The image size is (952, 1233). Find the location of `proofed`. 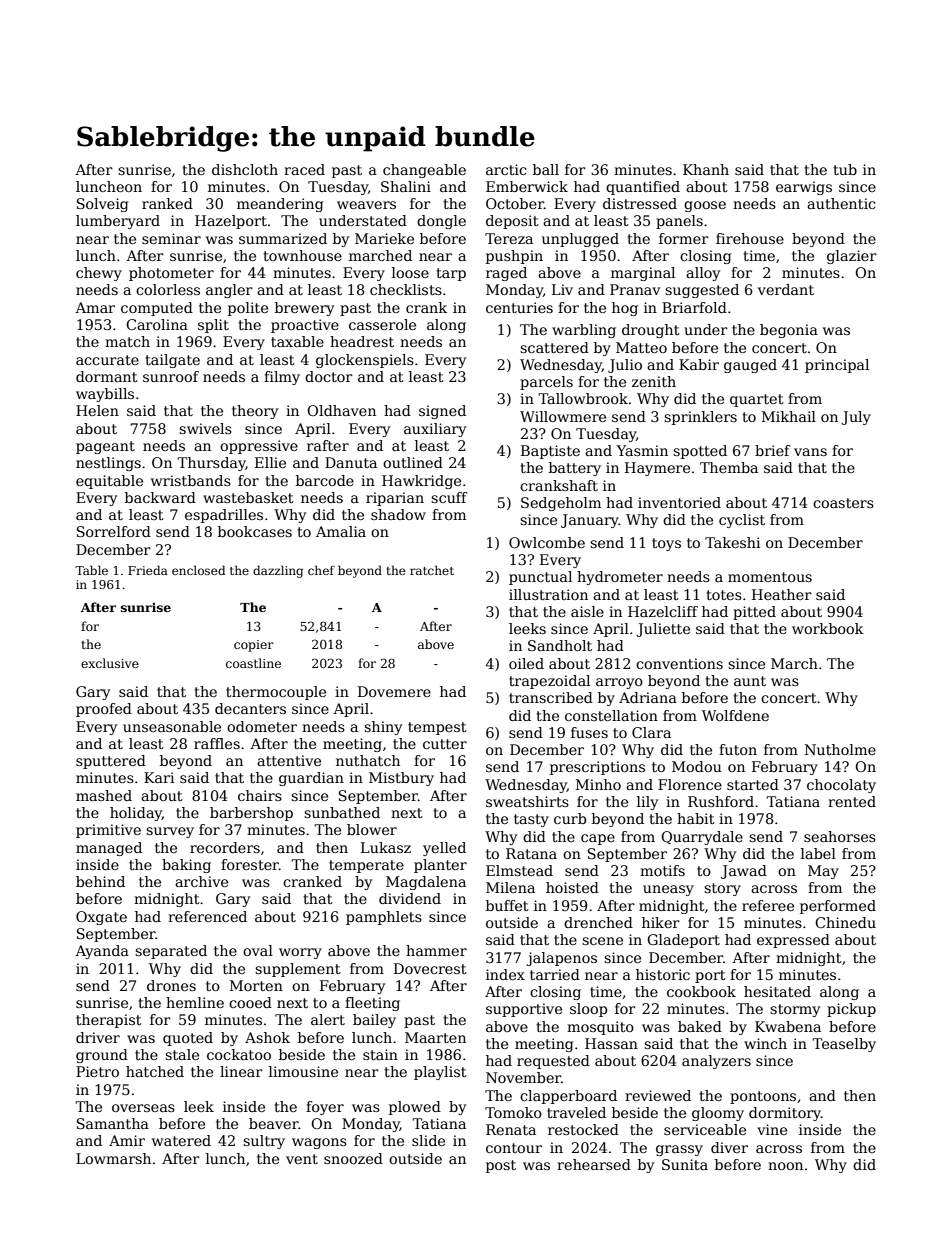

proofed is located at coordinates (104, 710).
